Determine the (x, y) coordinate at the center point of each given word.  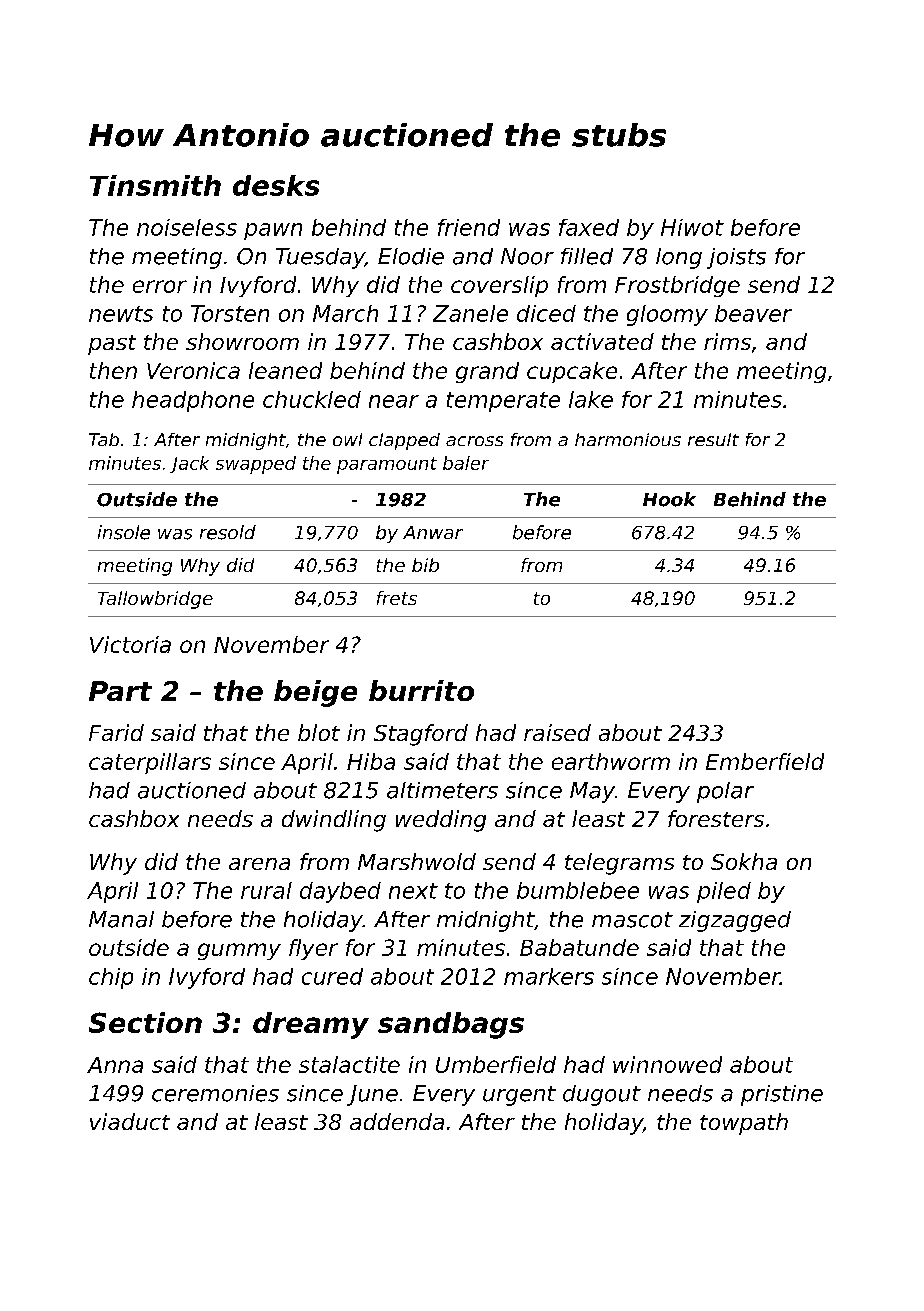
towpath (744, 1124)
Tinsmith (155, 185)
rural (266, 890)
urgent (519, 1096)
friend (469, 227)
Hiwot (692, 227)
